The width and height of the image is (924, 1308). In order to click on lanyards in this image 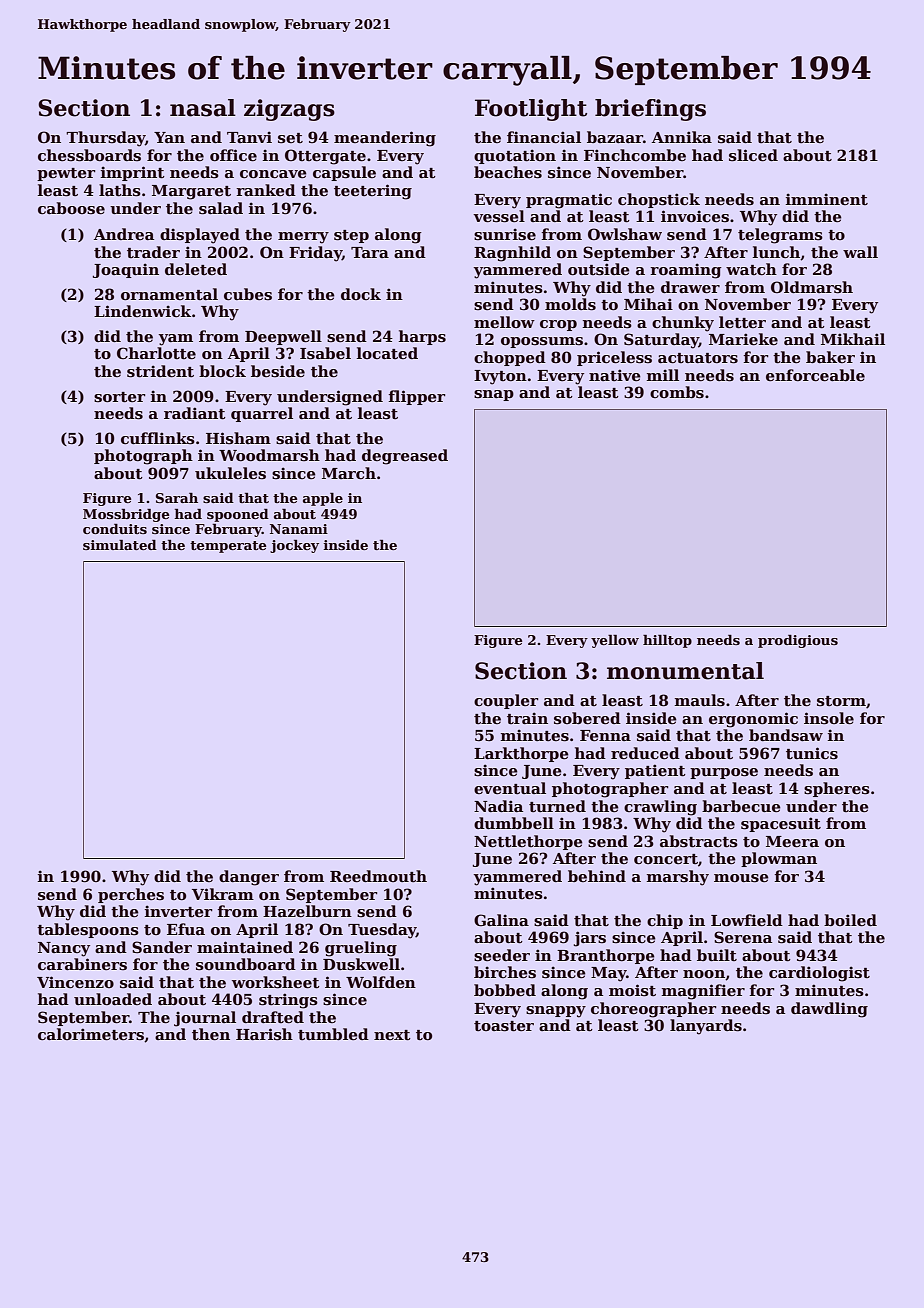, I will do `click(706, 1027)`.
